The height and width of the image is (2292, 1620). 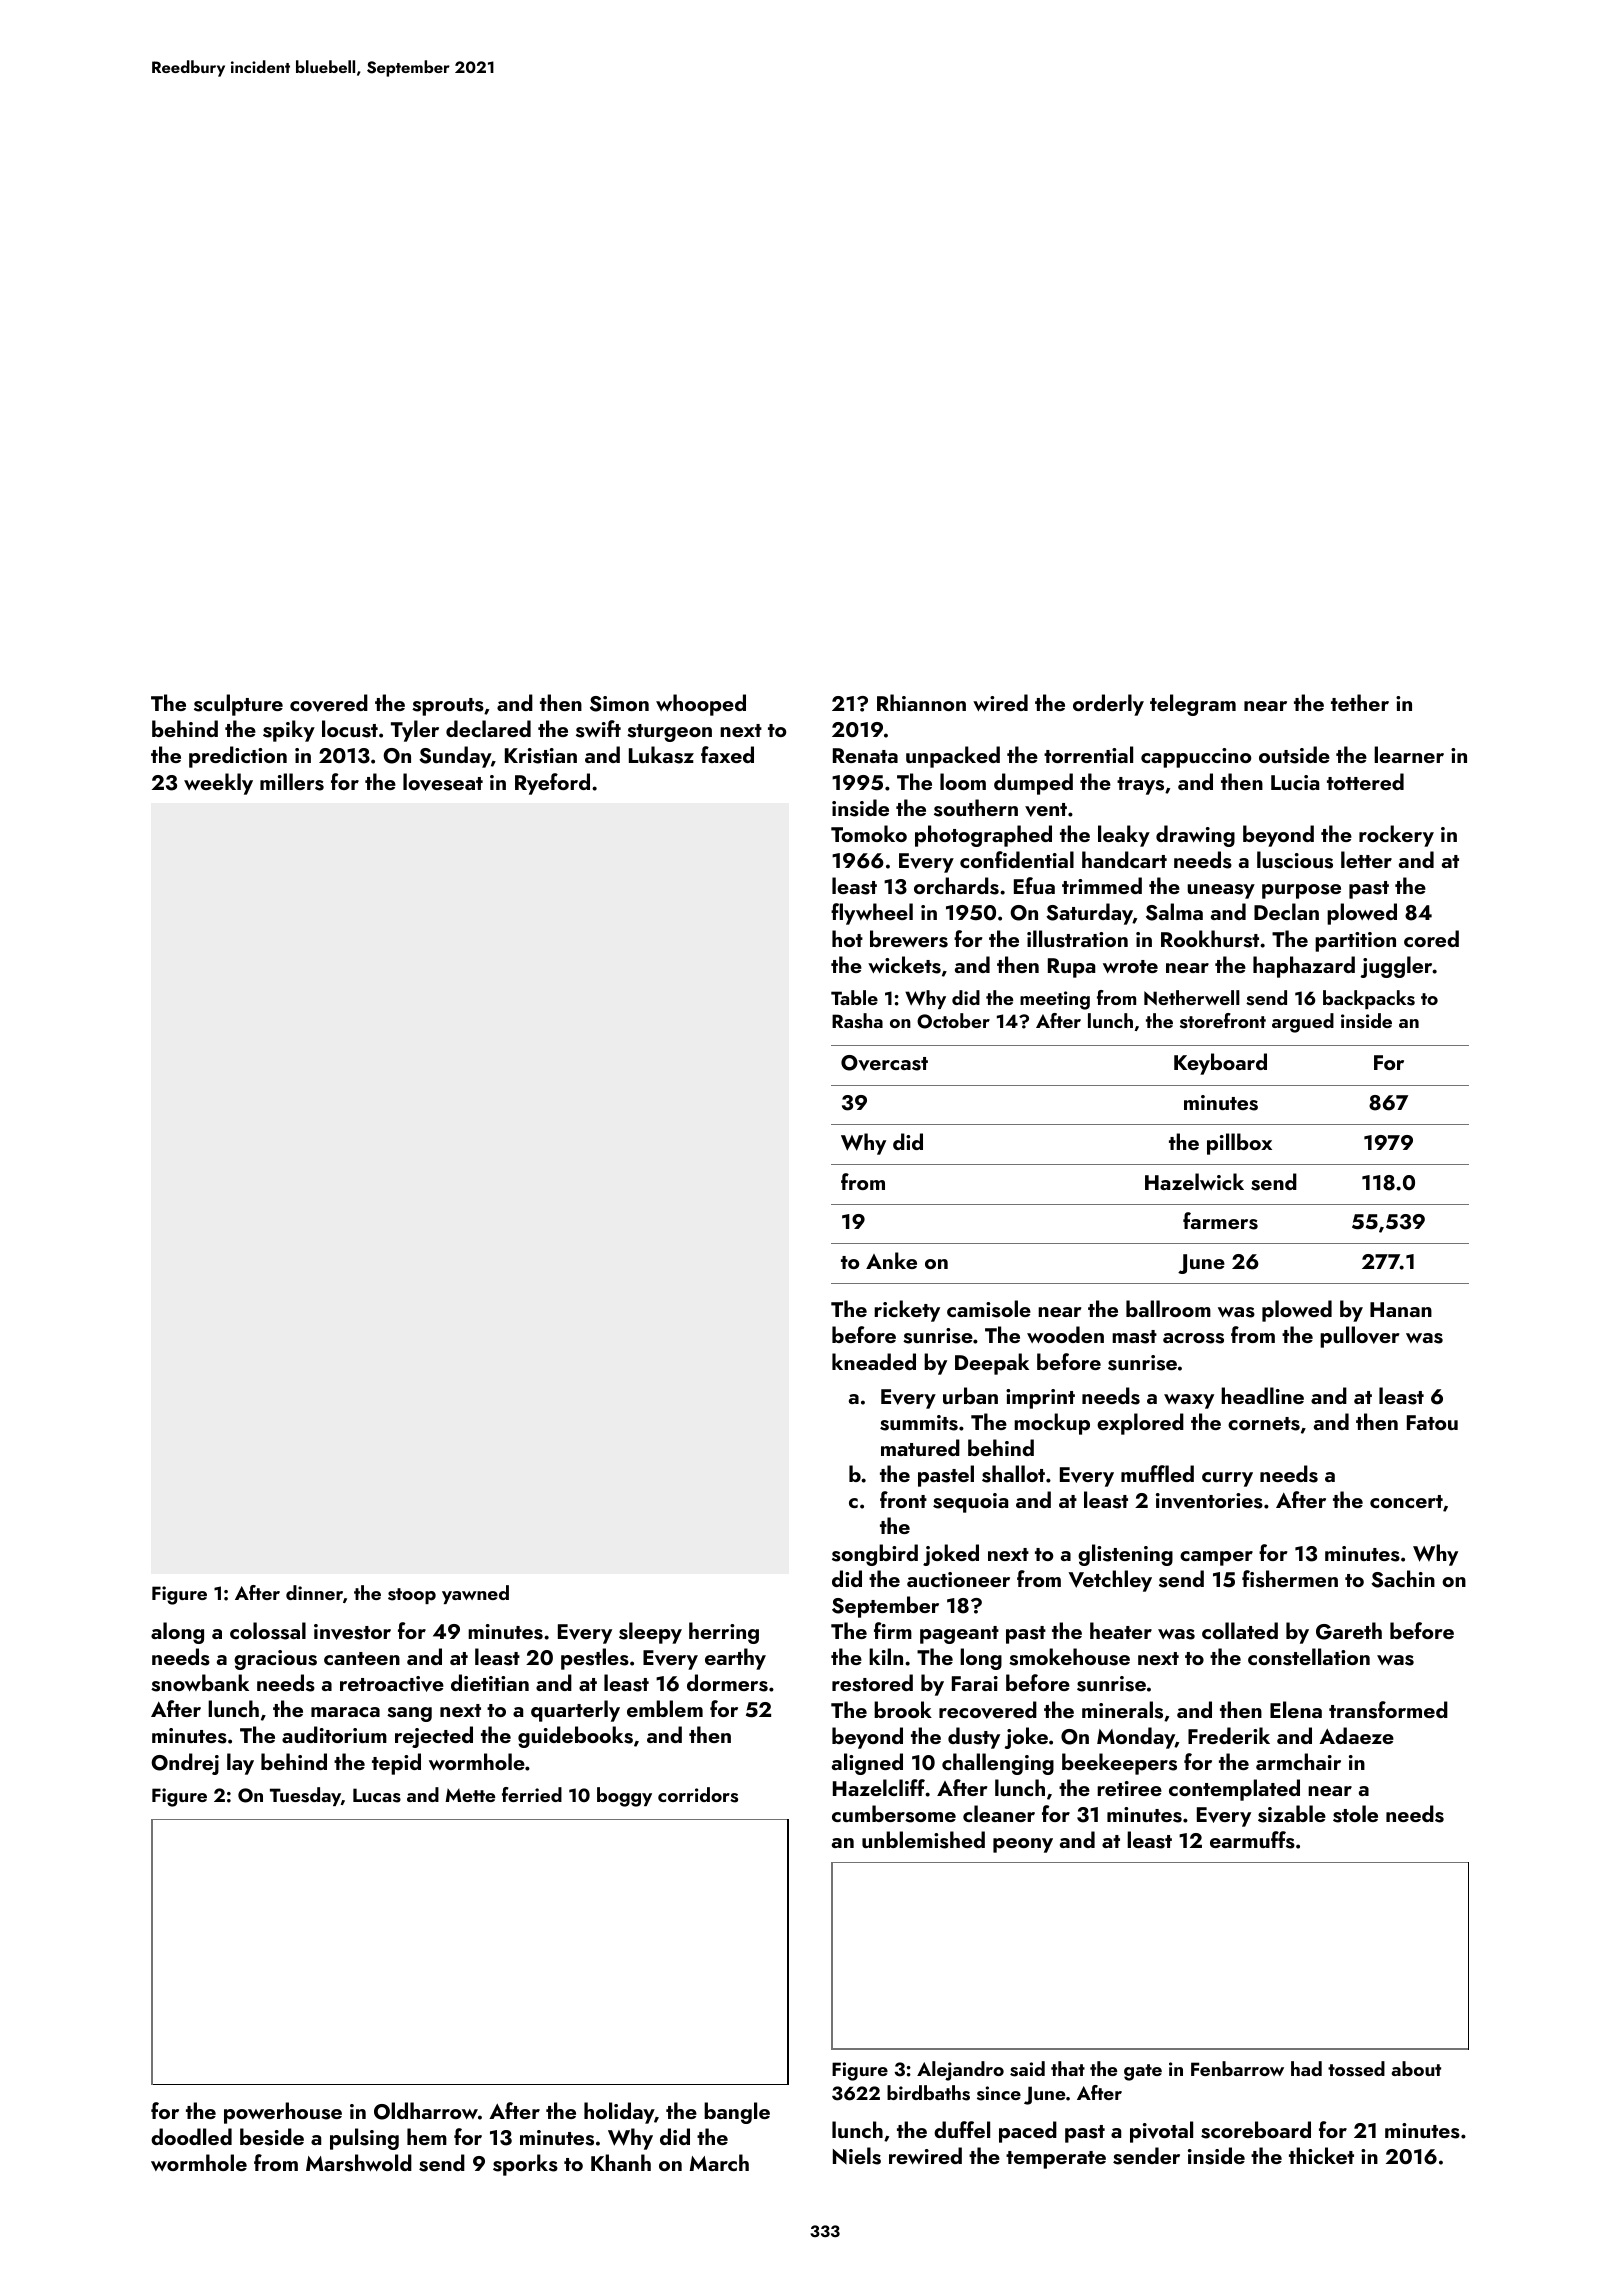 What do you see at coordinates (1303, 1023) in the image?
I see `argued` at bounding box center [1303, 1023].
